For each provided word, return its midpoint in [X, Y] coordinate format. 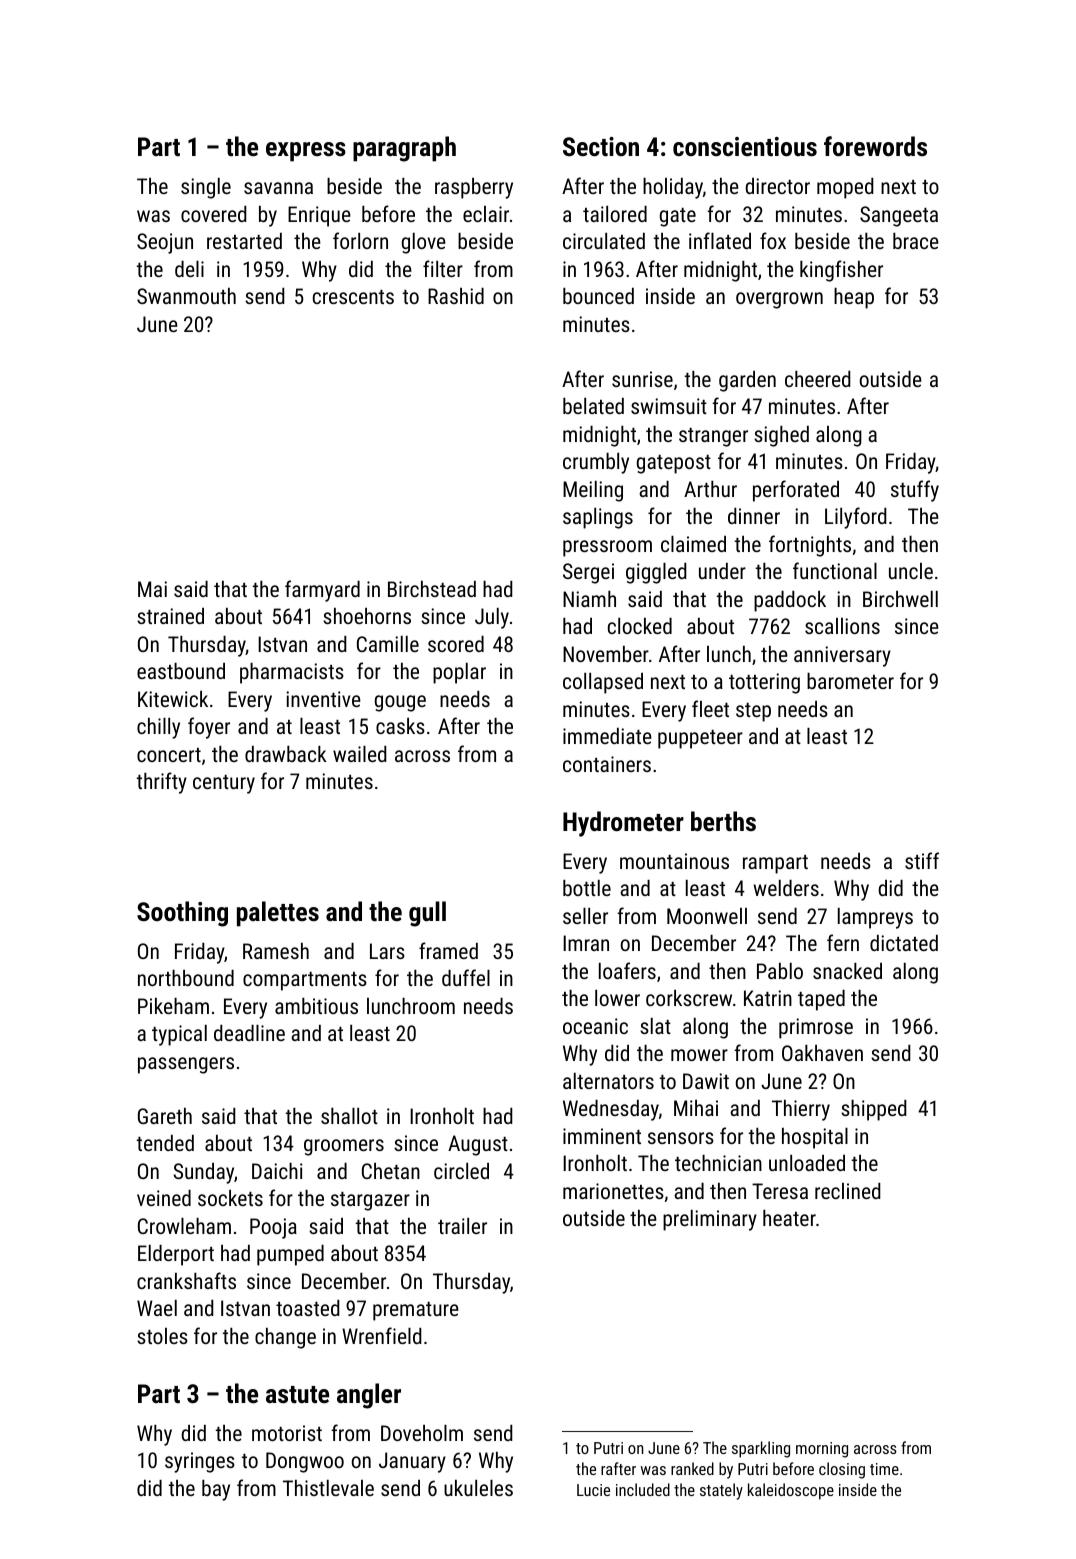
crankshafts [186, 1280]
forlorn [360, 240]
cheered [818, 379]
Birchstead [432, 589]
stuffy [915, 491]
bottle [587, 888]
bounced [598, 296]
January [412, 1462]
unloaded [807, 1163]
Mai [152, 589]
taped [821, 1000]
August [478, 1145]
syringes [200, 1462]
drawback [286, 754]
